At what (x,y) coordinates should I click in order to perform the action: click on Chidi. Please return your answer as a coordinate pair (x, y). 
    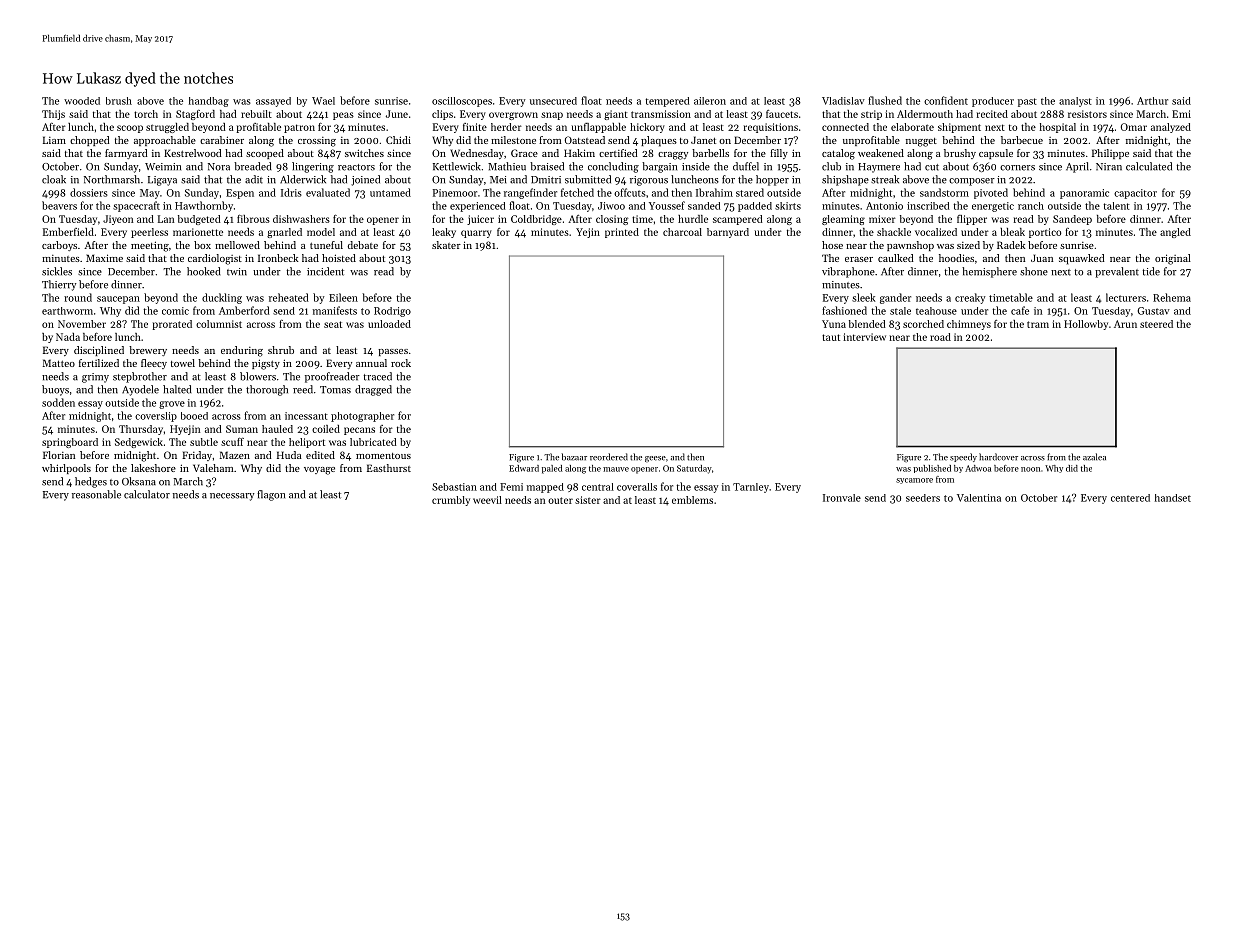
    Looking at the image, I should click on (398, 140).
